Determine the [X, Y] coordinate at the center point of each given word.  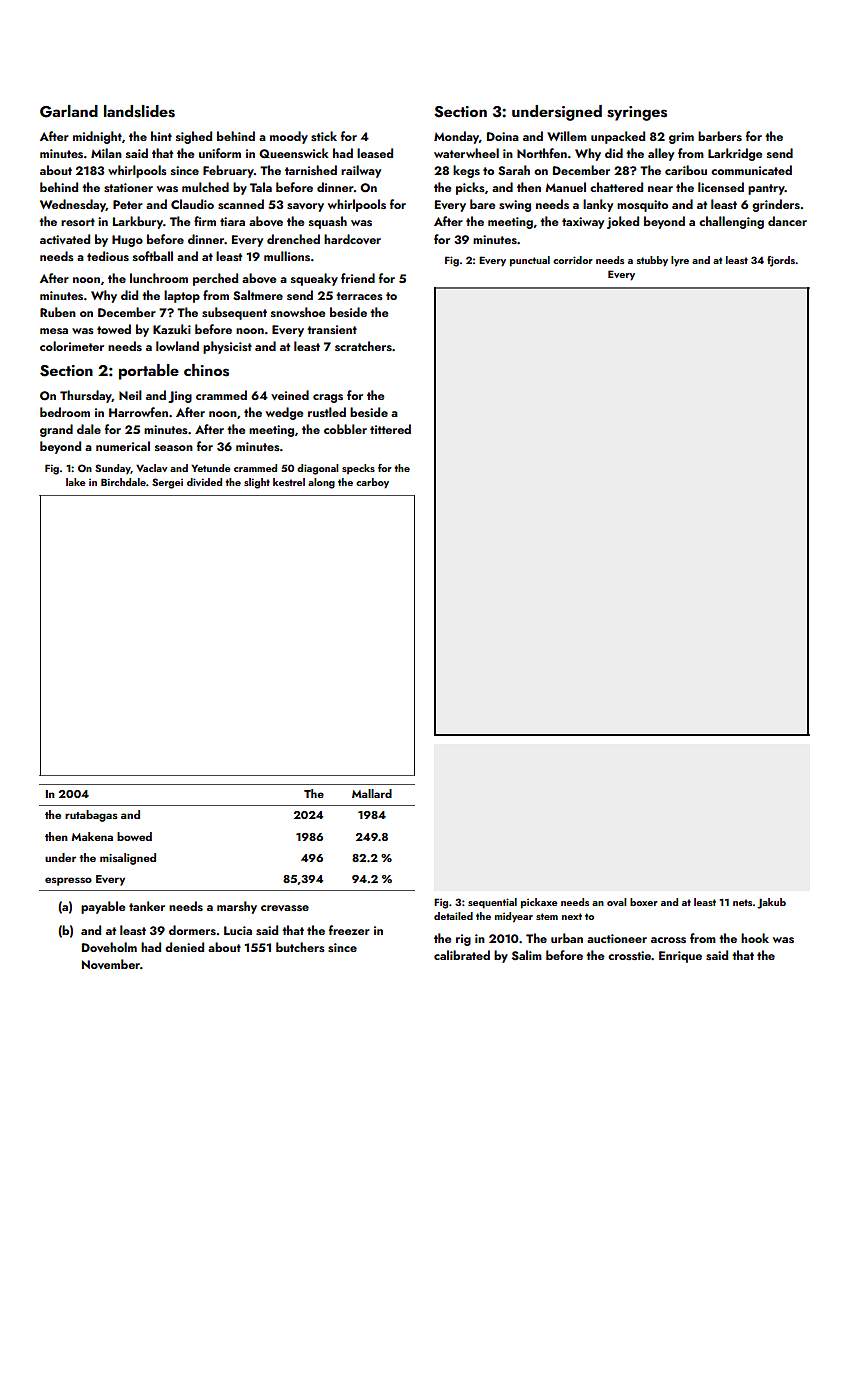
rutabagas [91, 816]
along [321, 483]
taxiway [583, 223]
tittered [390, 429]
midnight [97, 137]
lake [76, 482]
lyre [680, 261]
